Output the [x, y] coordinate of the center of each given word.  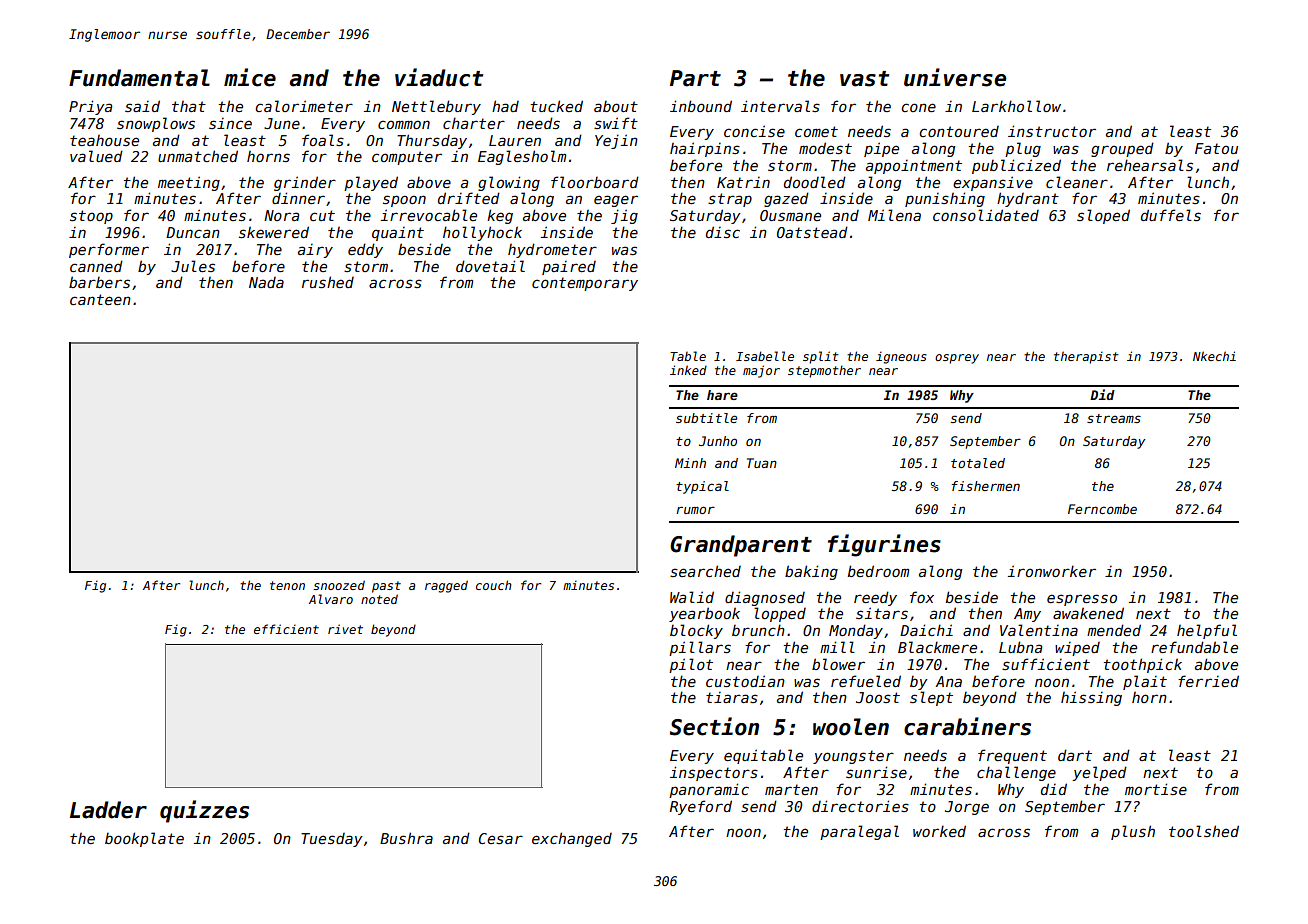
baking [811, 572]
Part [695, 78]
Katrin [743, 182]
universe [955, 77]
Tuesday [332, 840]
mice [250, 77]
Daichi [926, 630]
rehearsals [1150, 165]
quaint [398, 234]
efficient [286, 629]
